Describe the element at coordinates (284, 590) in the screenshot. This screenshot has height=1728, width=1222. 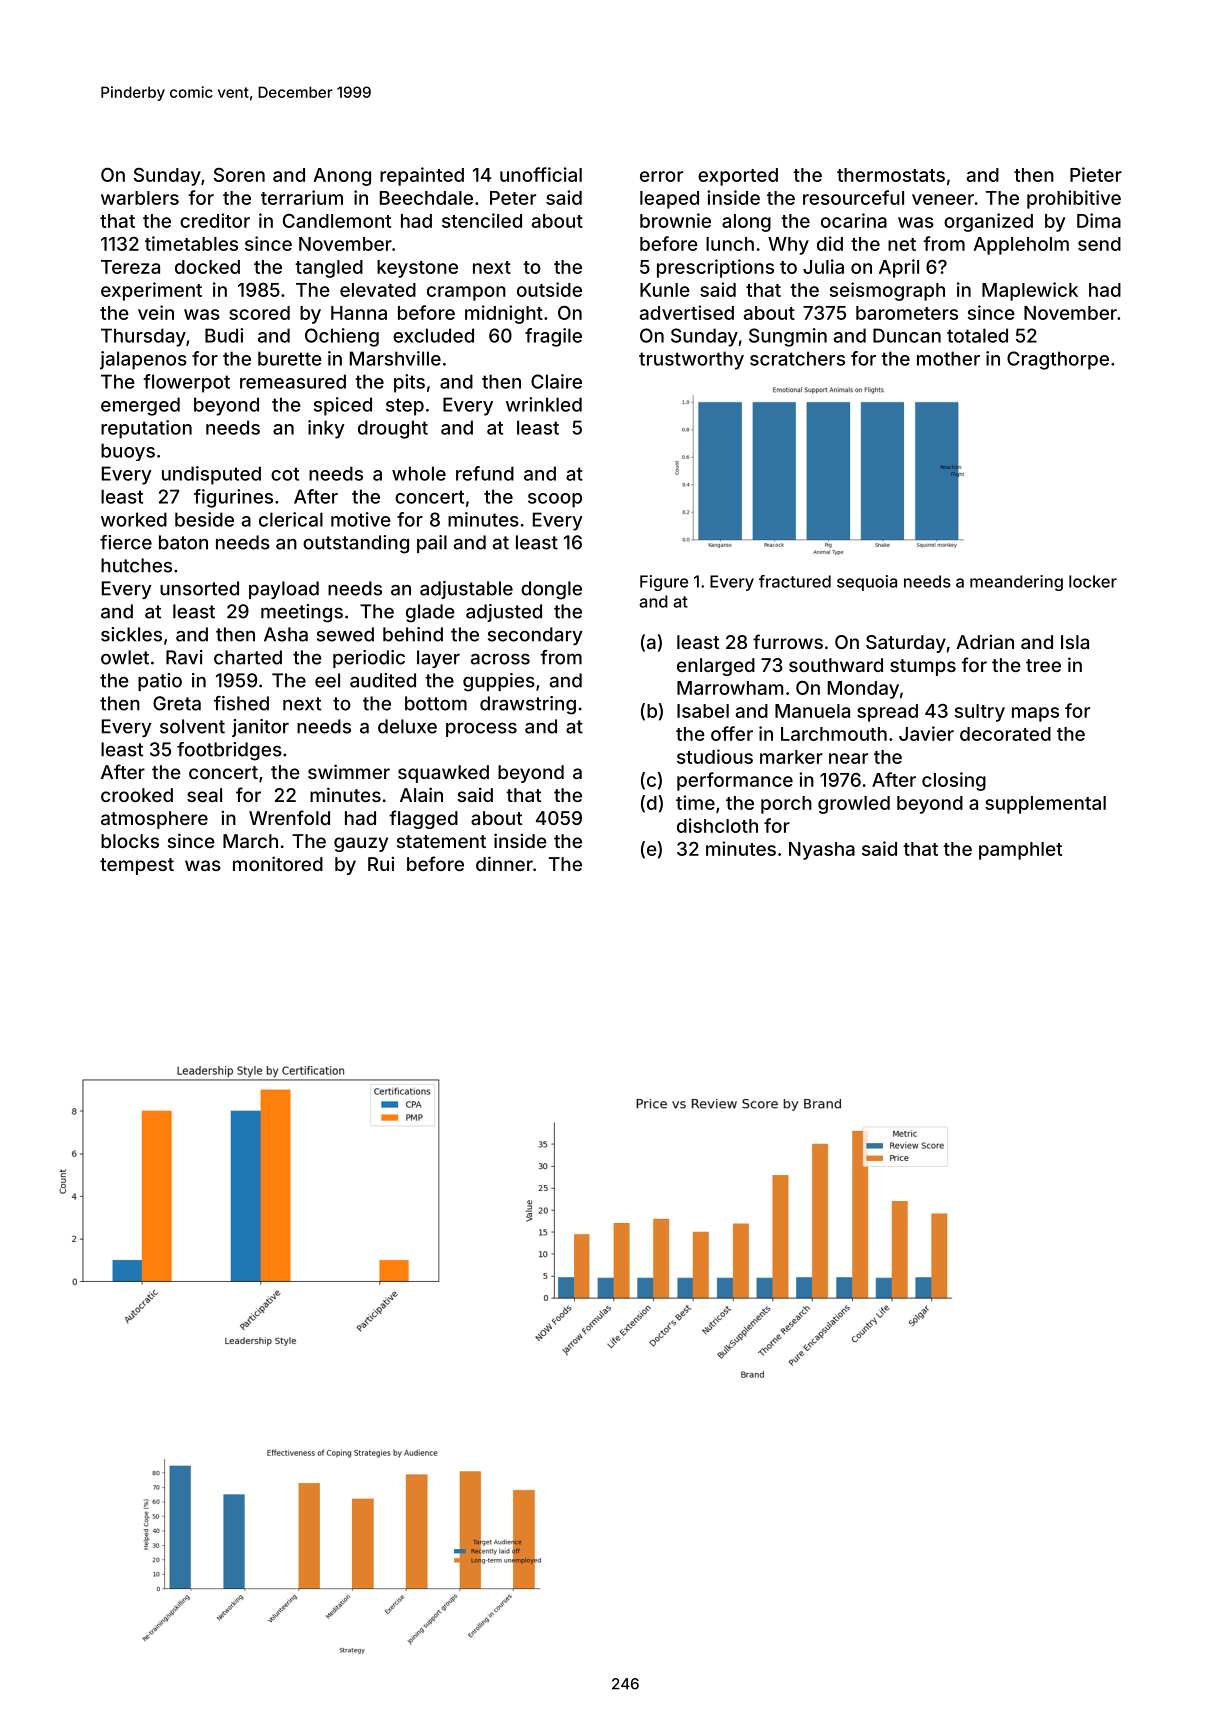
I see `payload` at that location.
